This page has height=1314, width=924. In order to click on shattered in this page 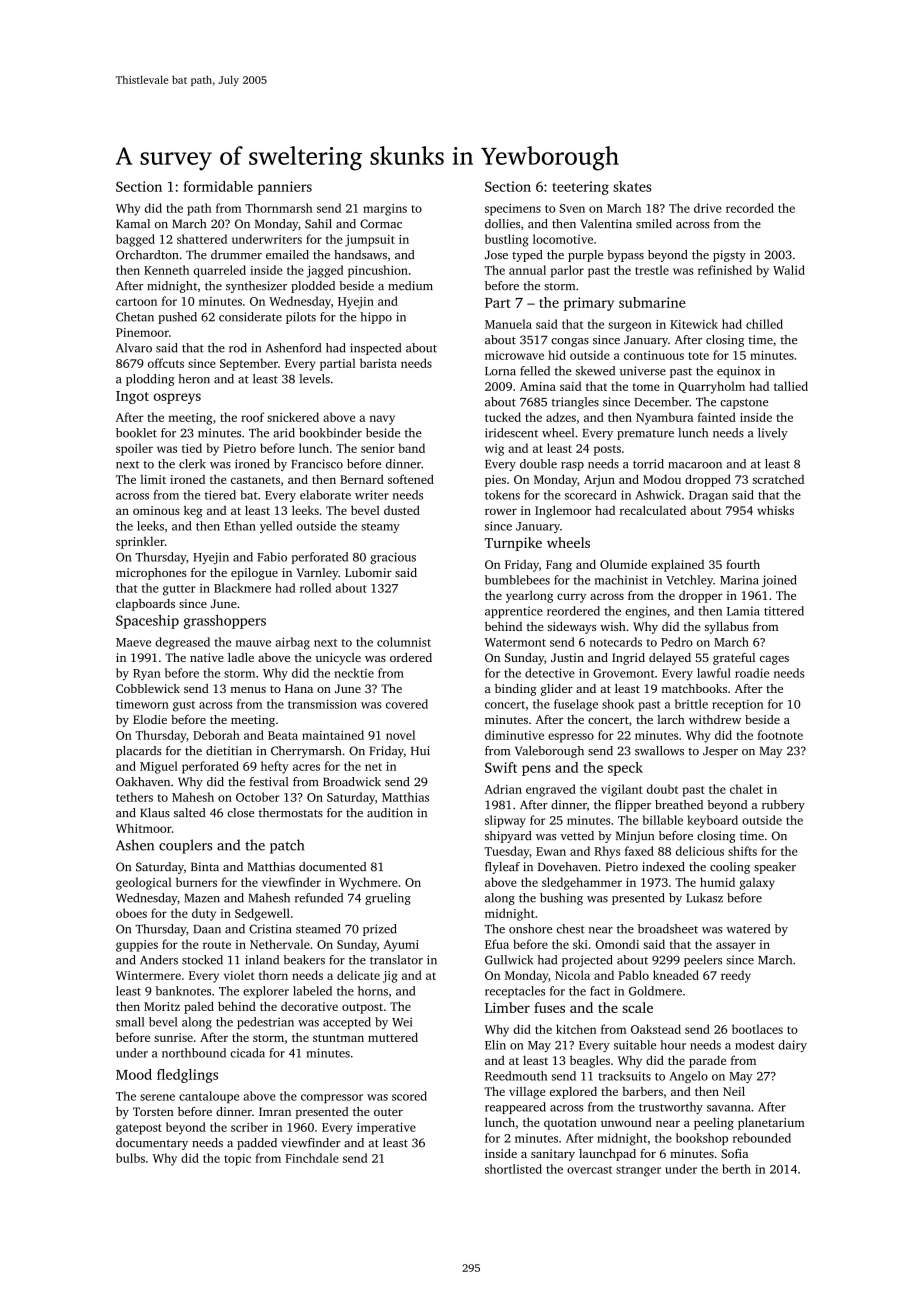, I will do `click(202, 239)`.
